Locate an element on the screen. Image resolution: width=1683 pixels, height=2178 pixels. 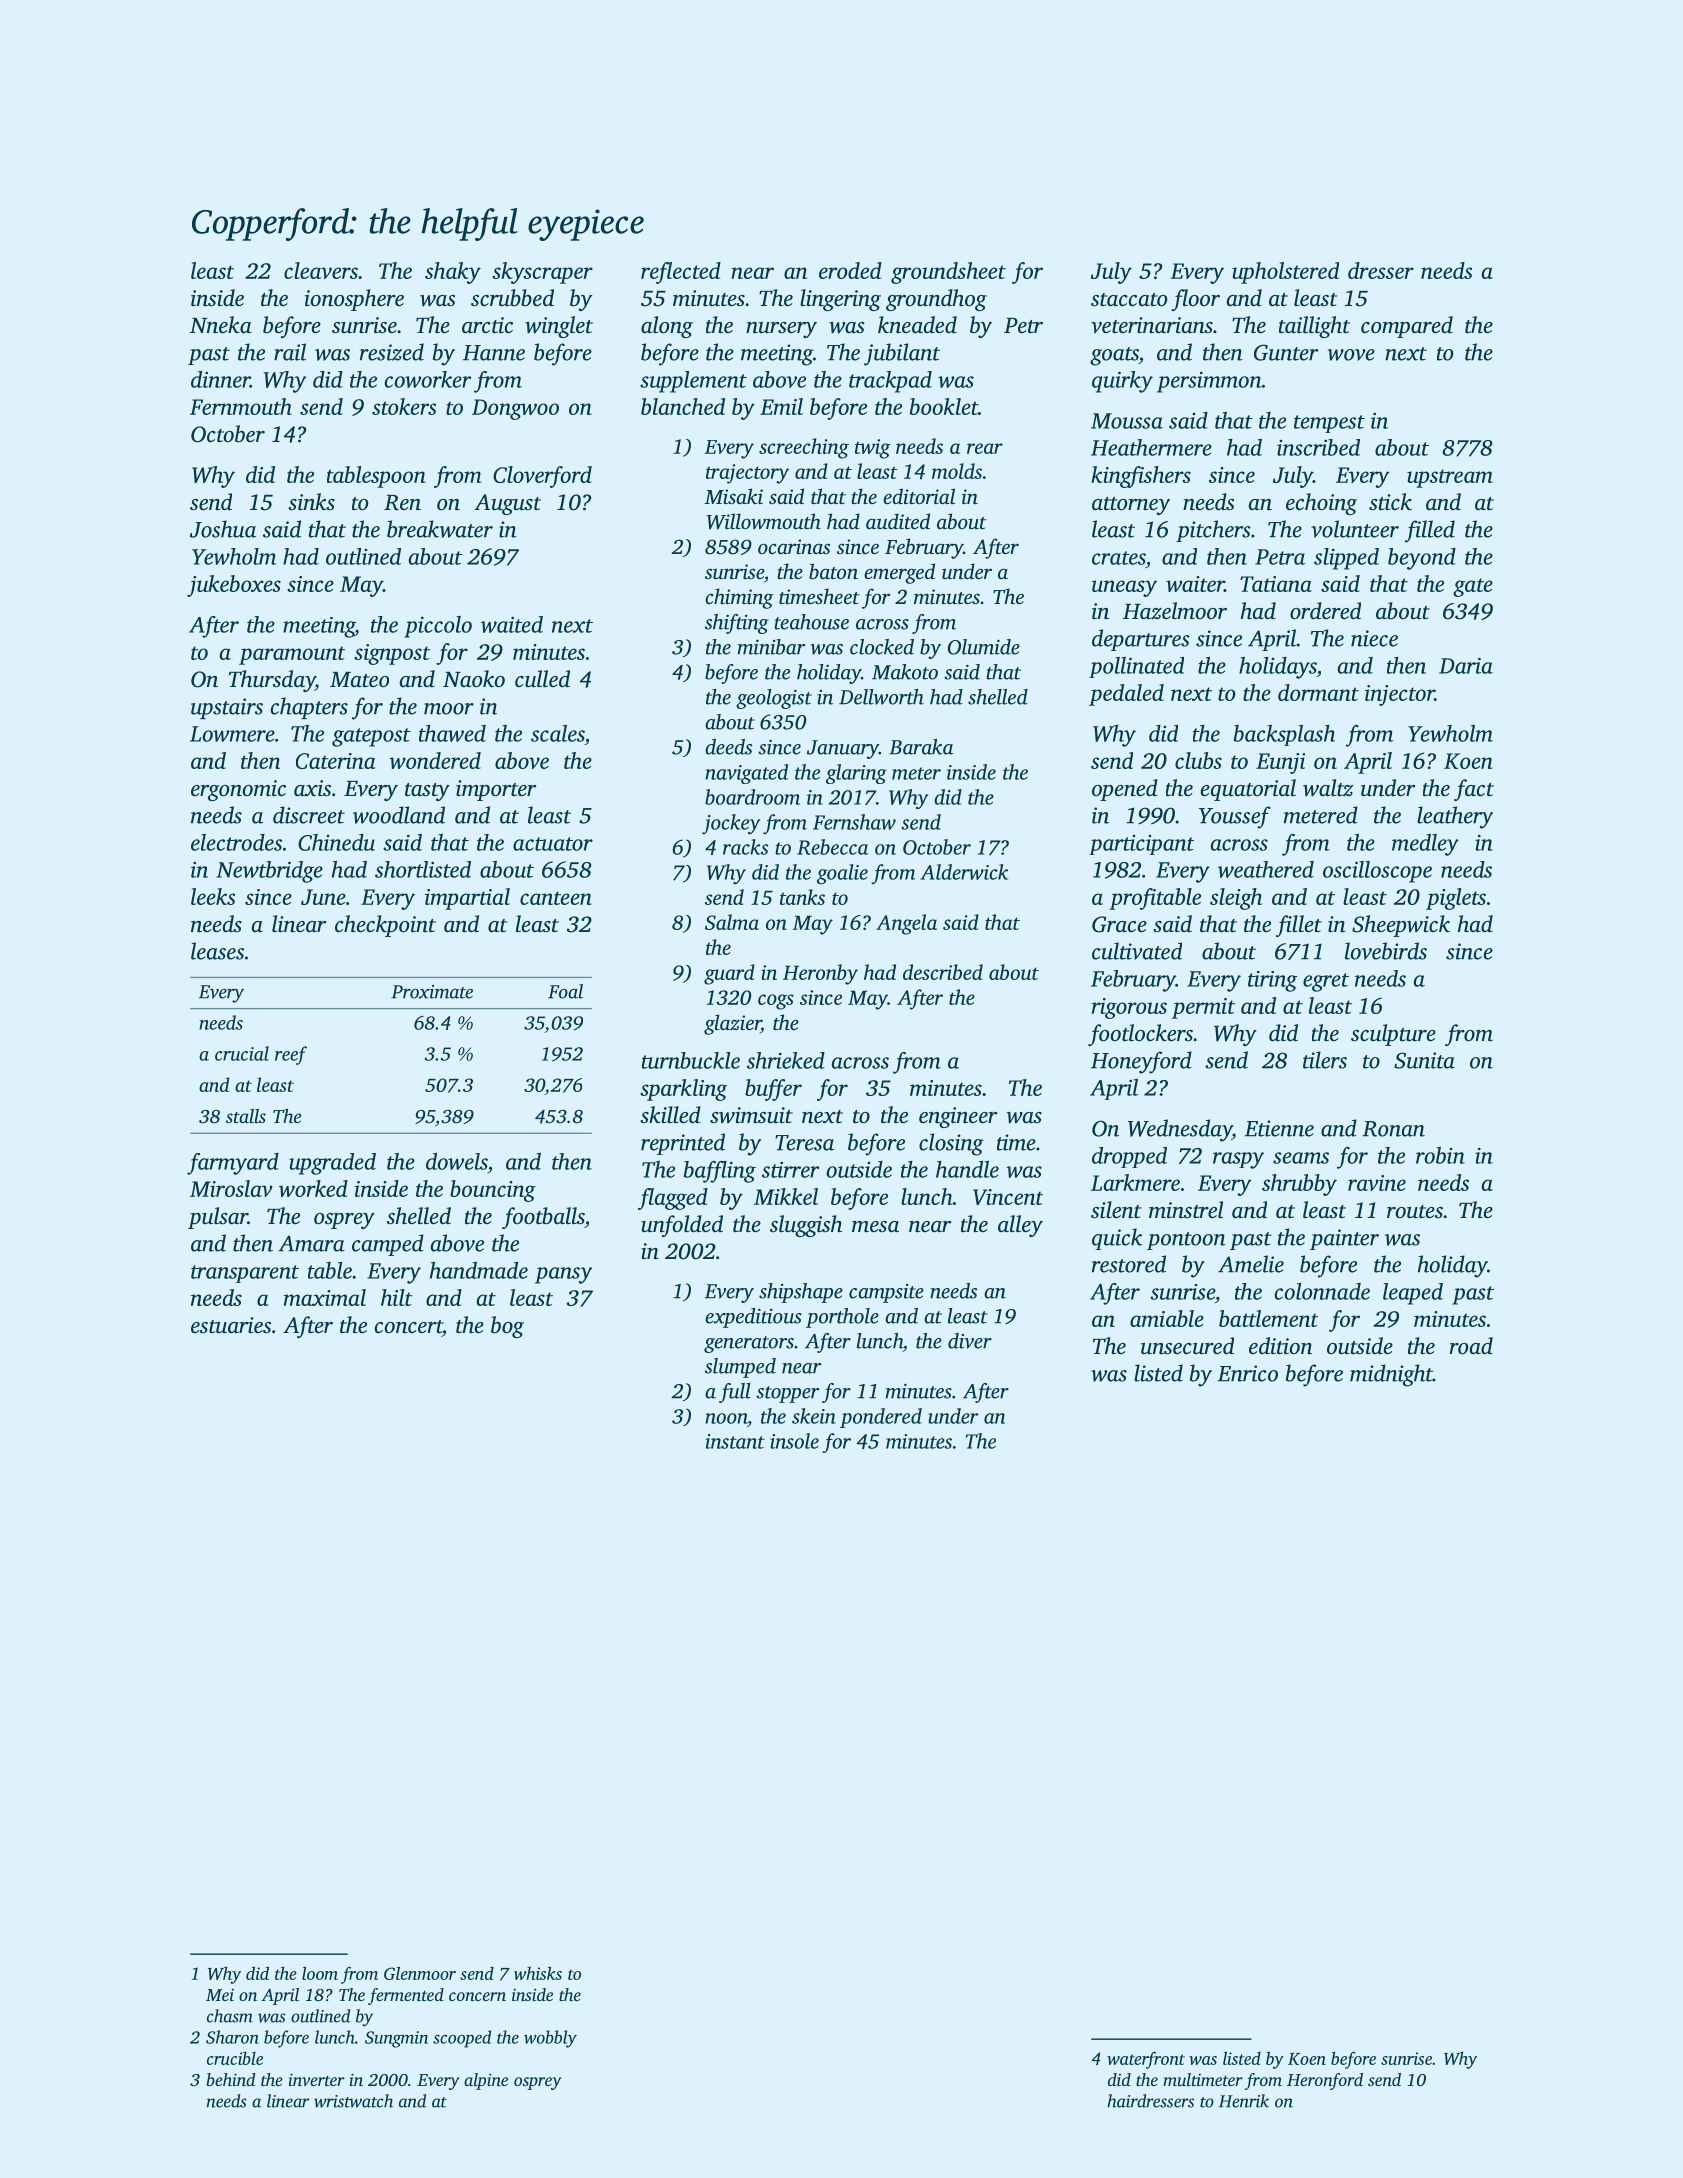
pollinated is located at coordinates (1136, 667).
